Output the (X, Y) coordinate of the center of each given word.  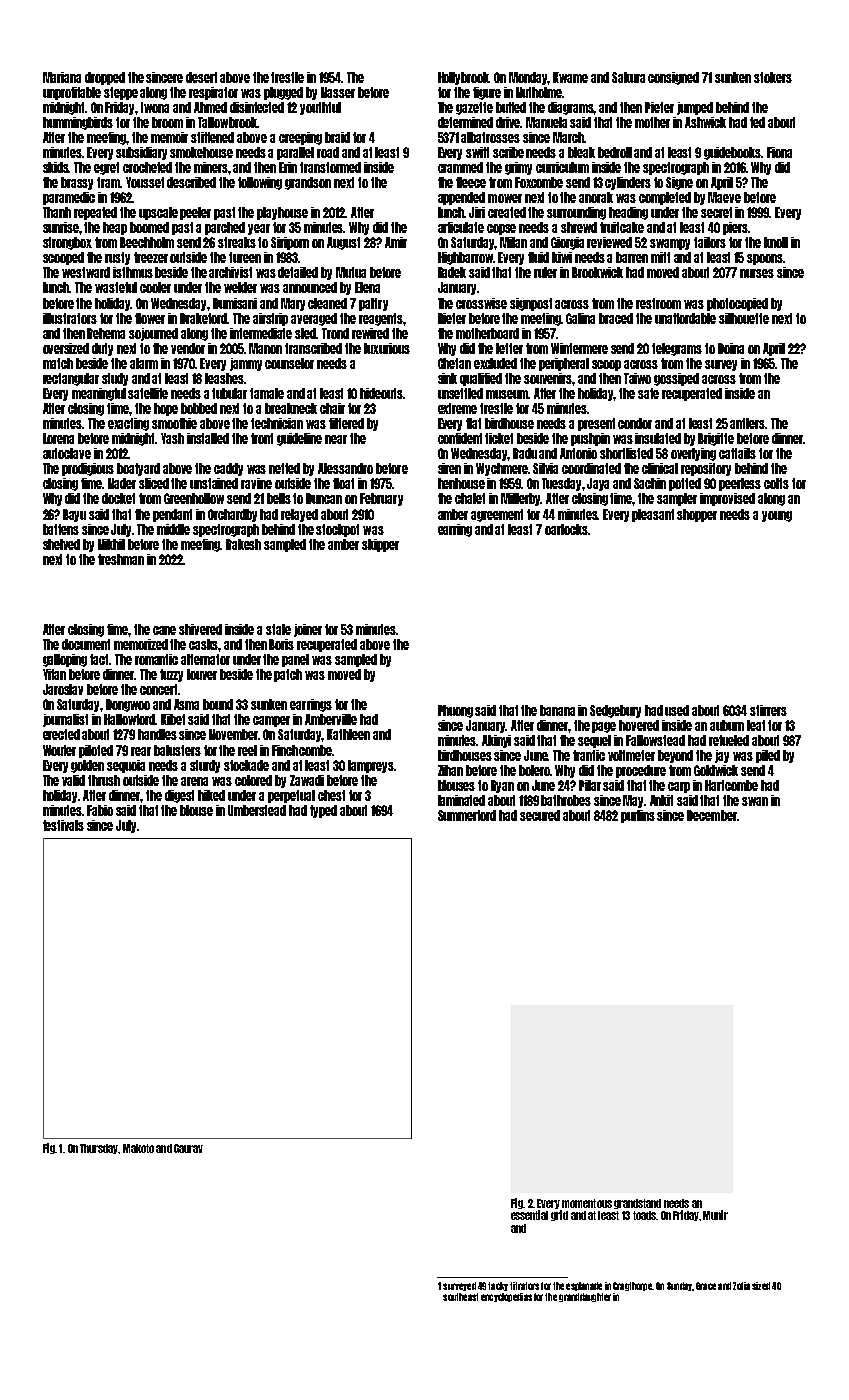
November (234, 734)
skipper (380, 545)
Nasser (338, 92)
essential (529, 1215)
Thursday (99, 1149)
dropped (105, 78)
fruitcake (622, 227)
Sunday (679, 1286)
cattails (737, 453)
